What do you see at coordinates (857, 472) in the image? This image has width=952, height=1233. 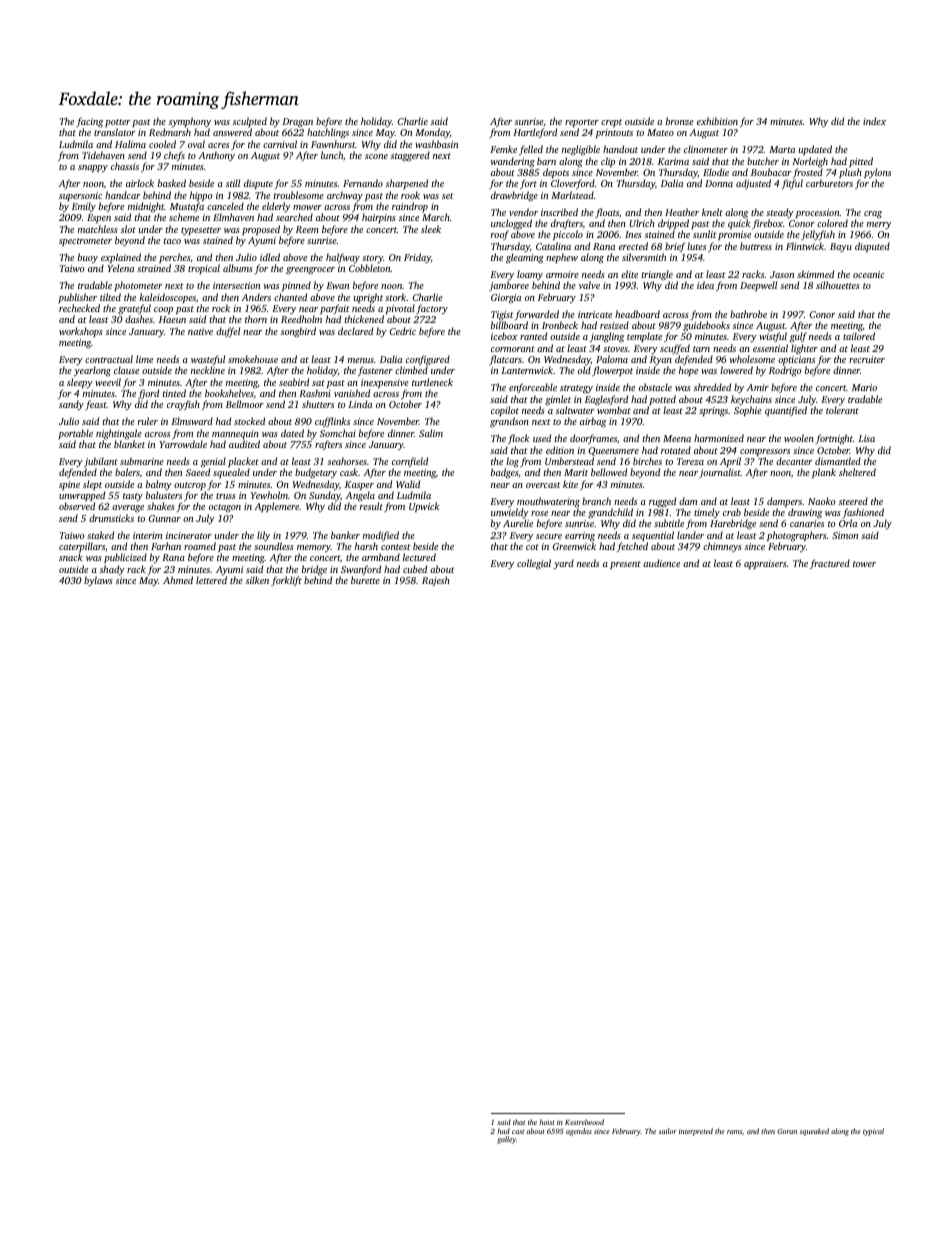 I see `sheltered` at bounding box center [857, 472].
